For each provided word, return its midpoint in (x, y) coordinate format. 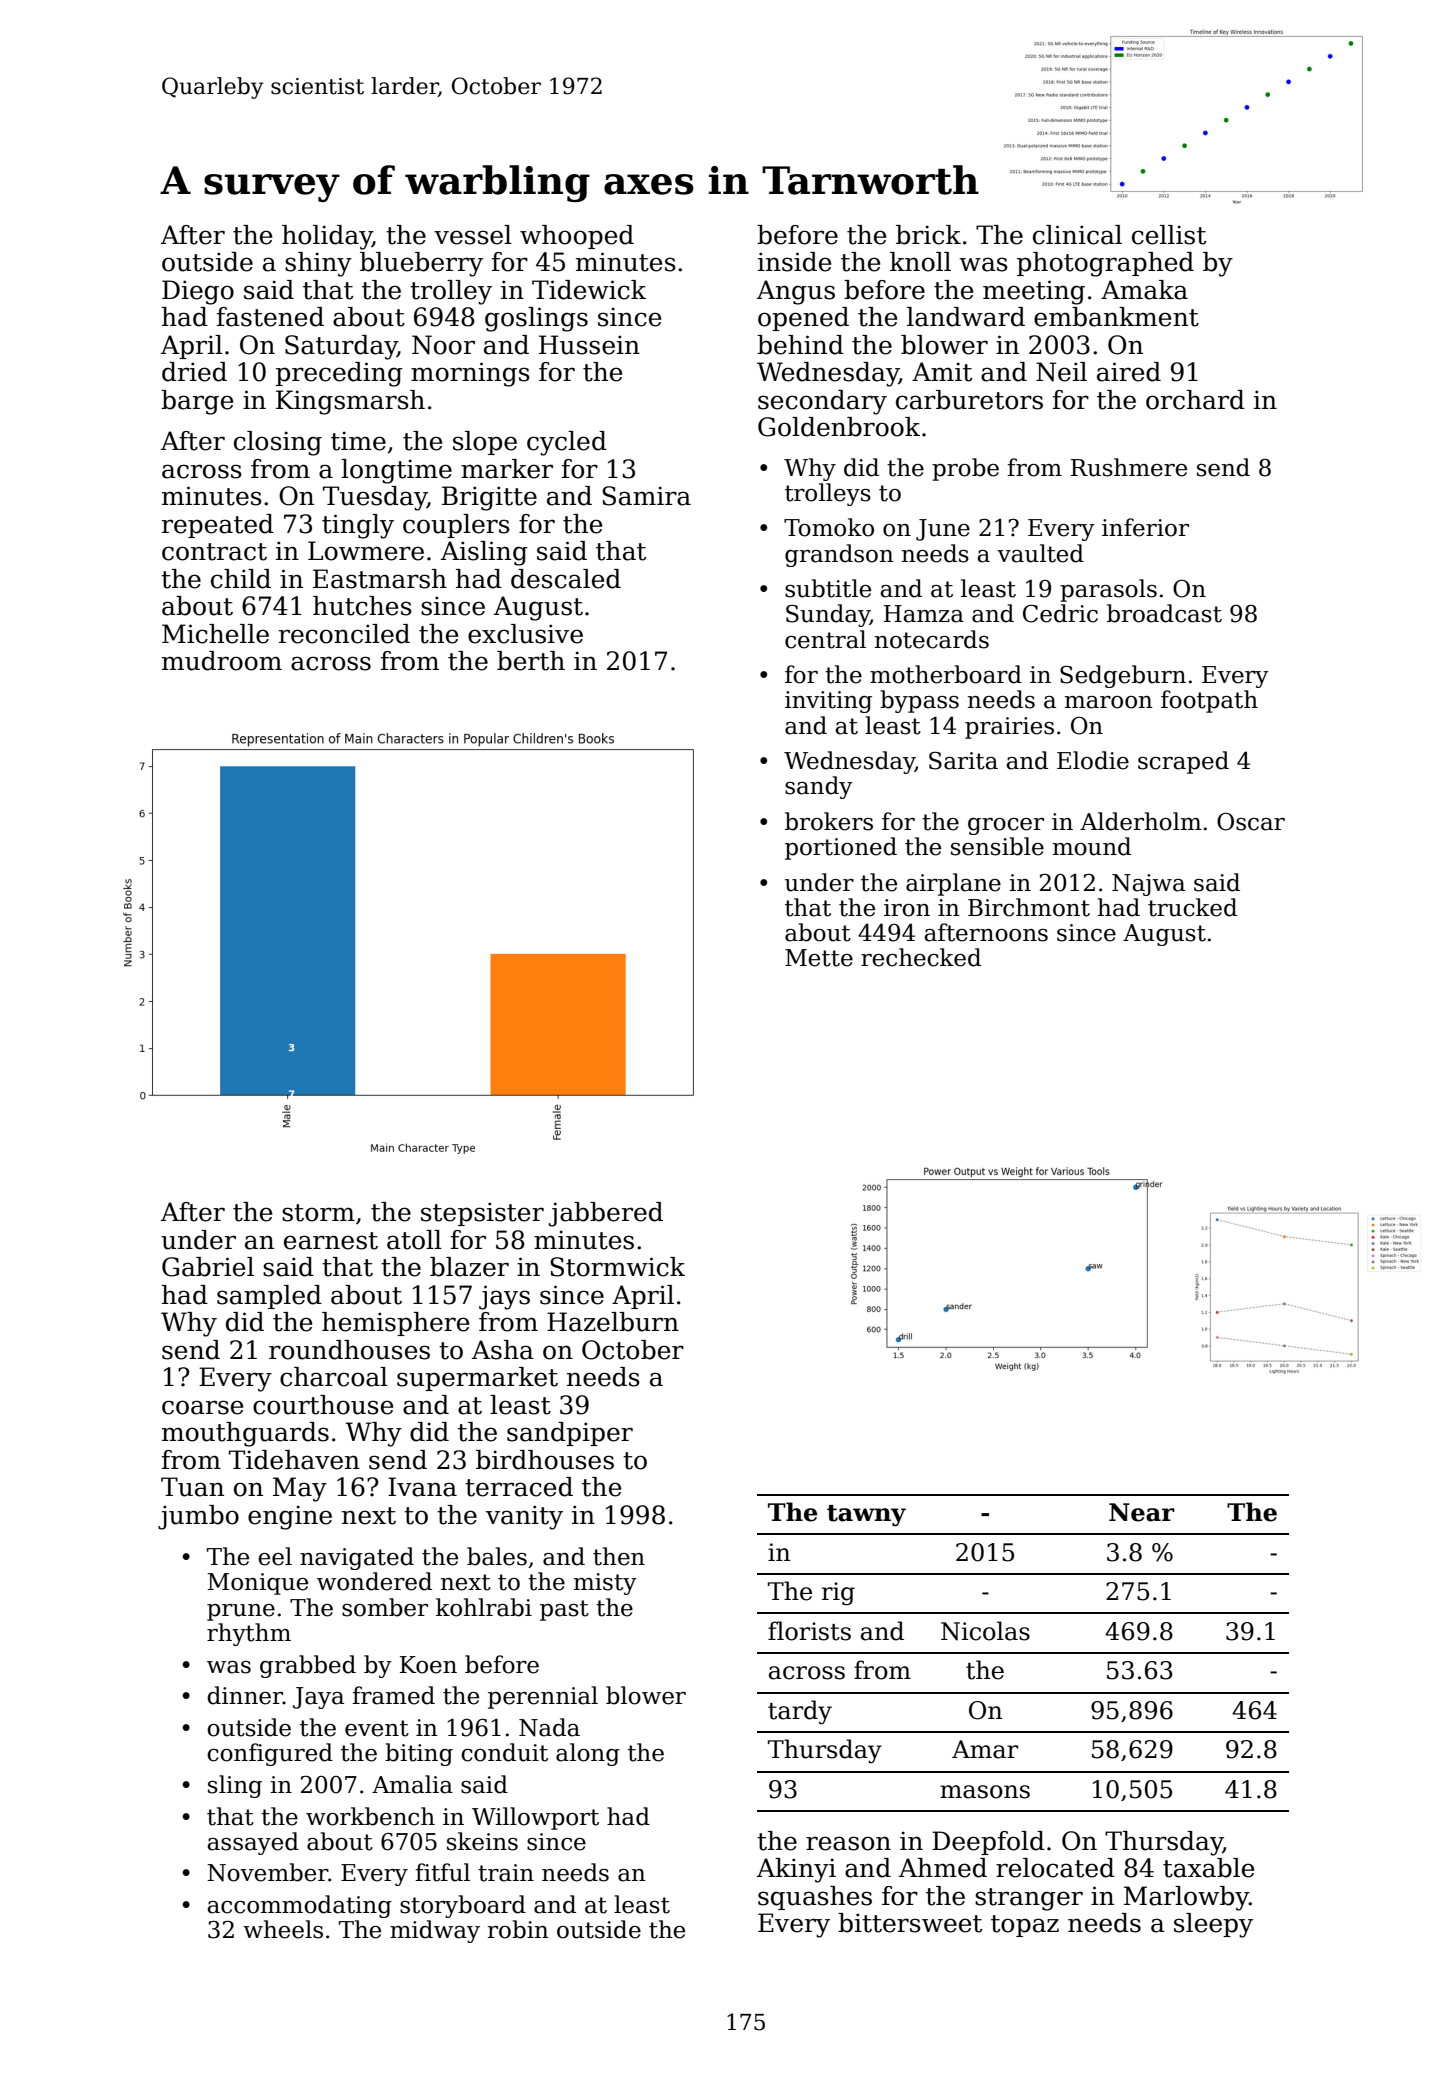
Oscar (1251, 822)
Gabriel (208, 1267)
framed (393, 1695)
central (825, 639)
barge (197, 402)
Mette (819, 958)
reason (848, 1843)
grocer (1006, 826)
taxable (1208, 1868)
